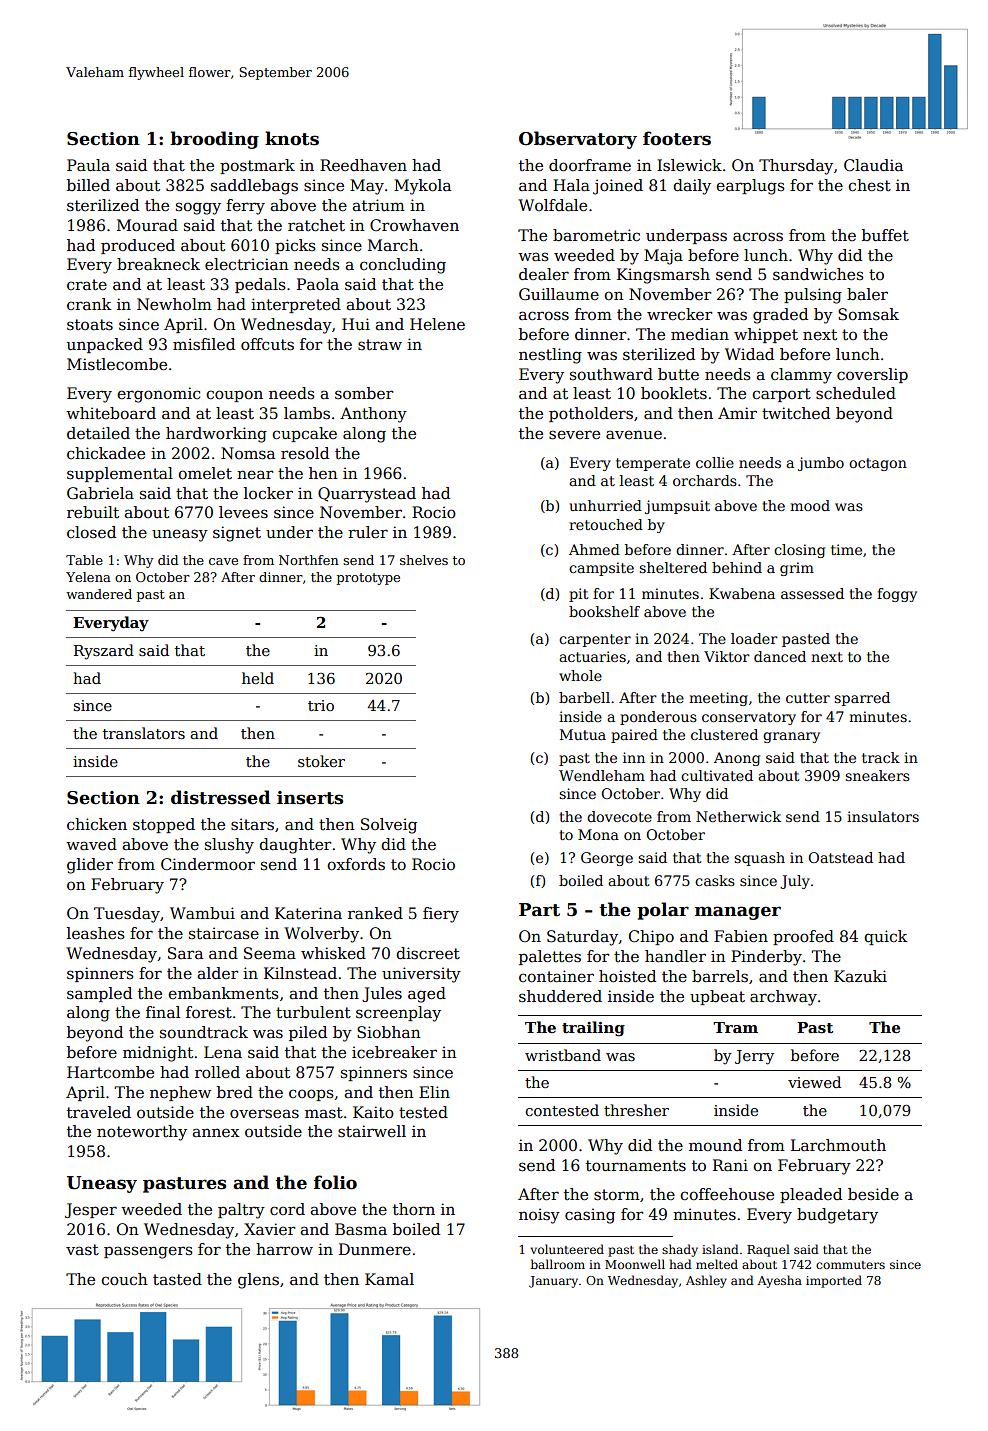  I want to click on danced, so click(780, 656).
